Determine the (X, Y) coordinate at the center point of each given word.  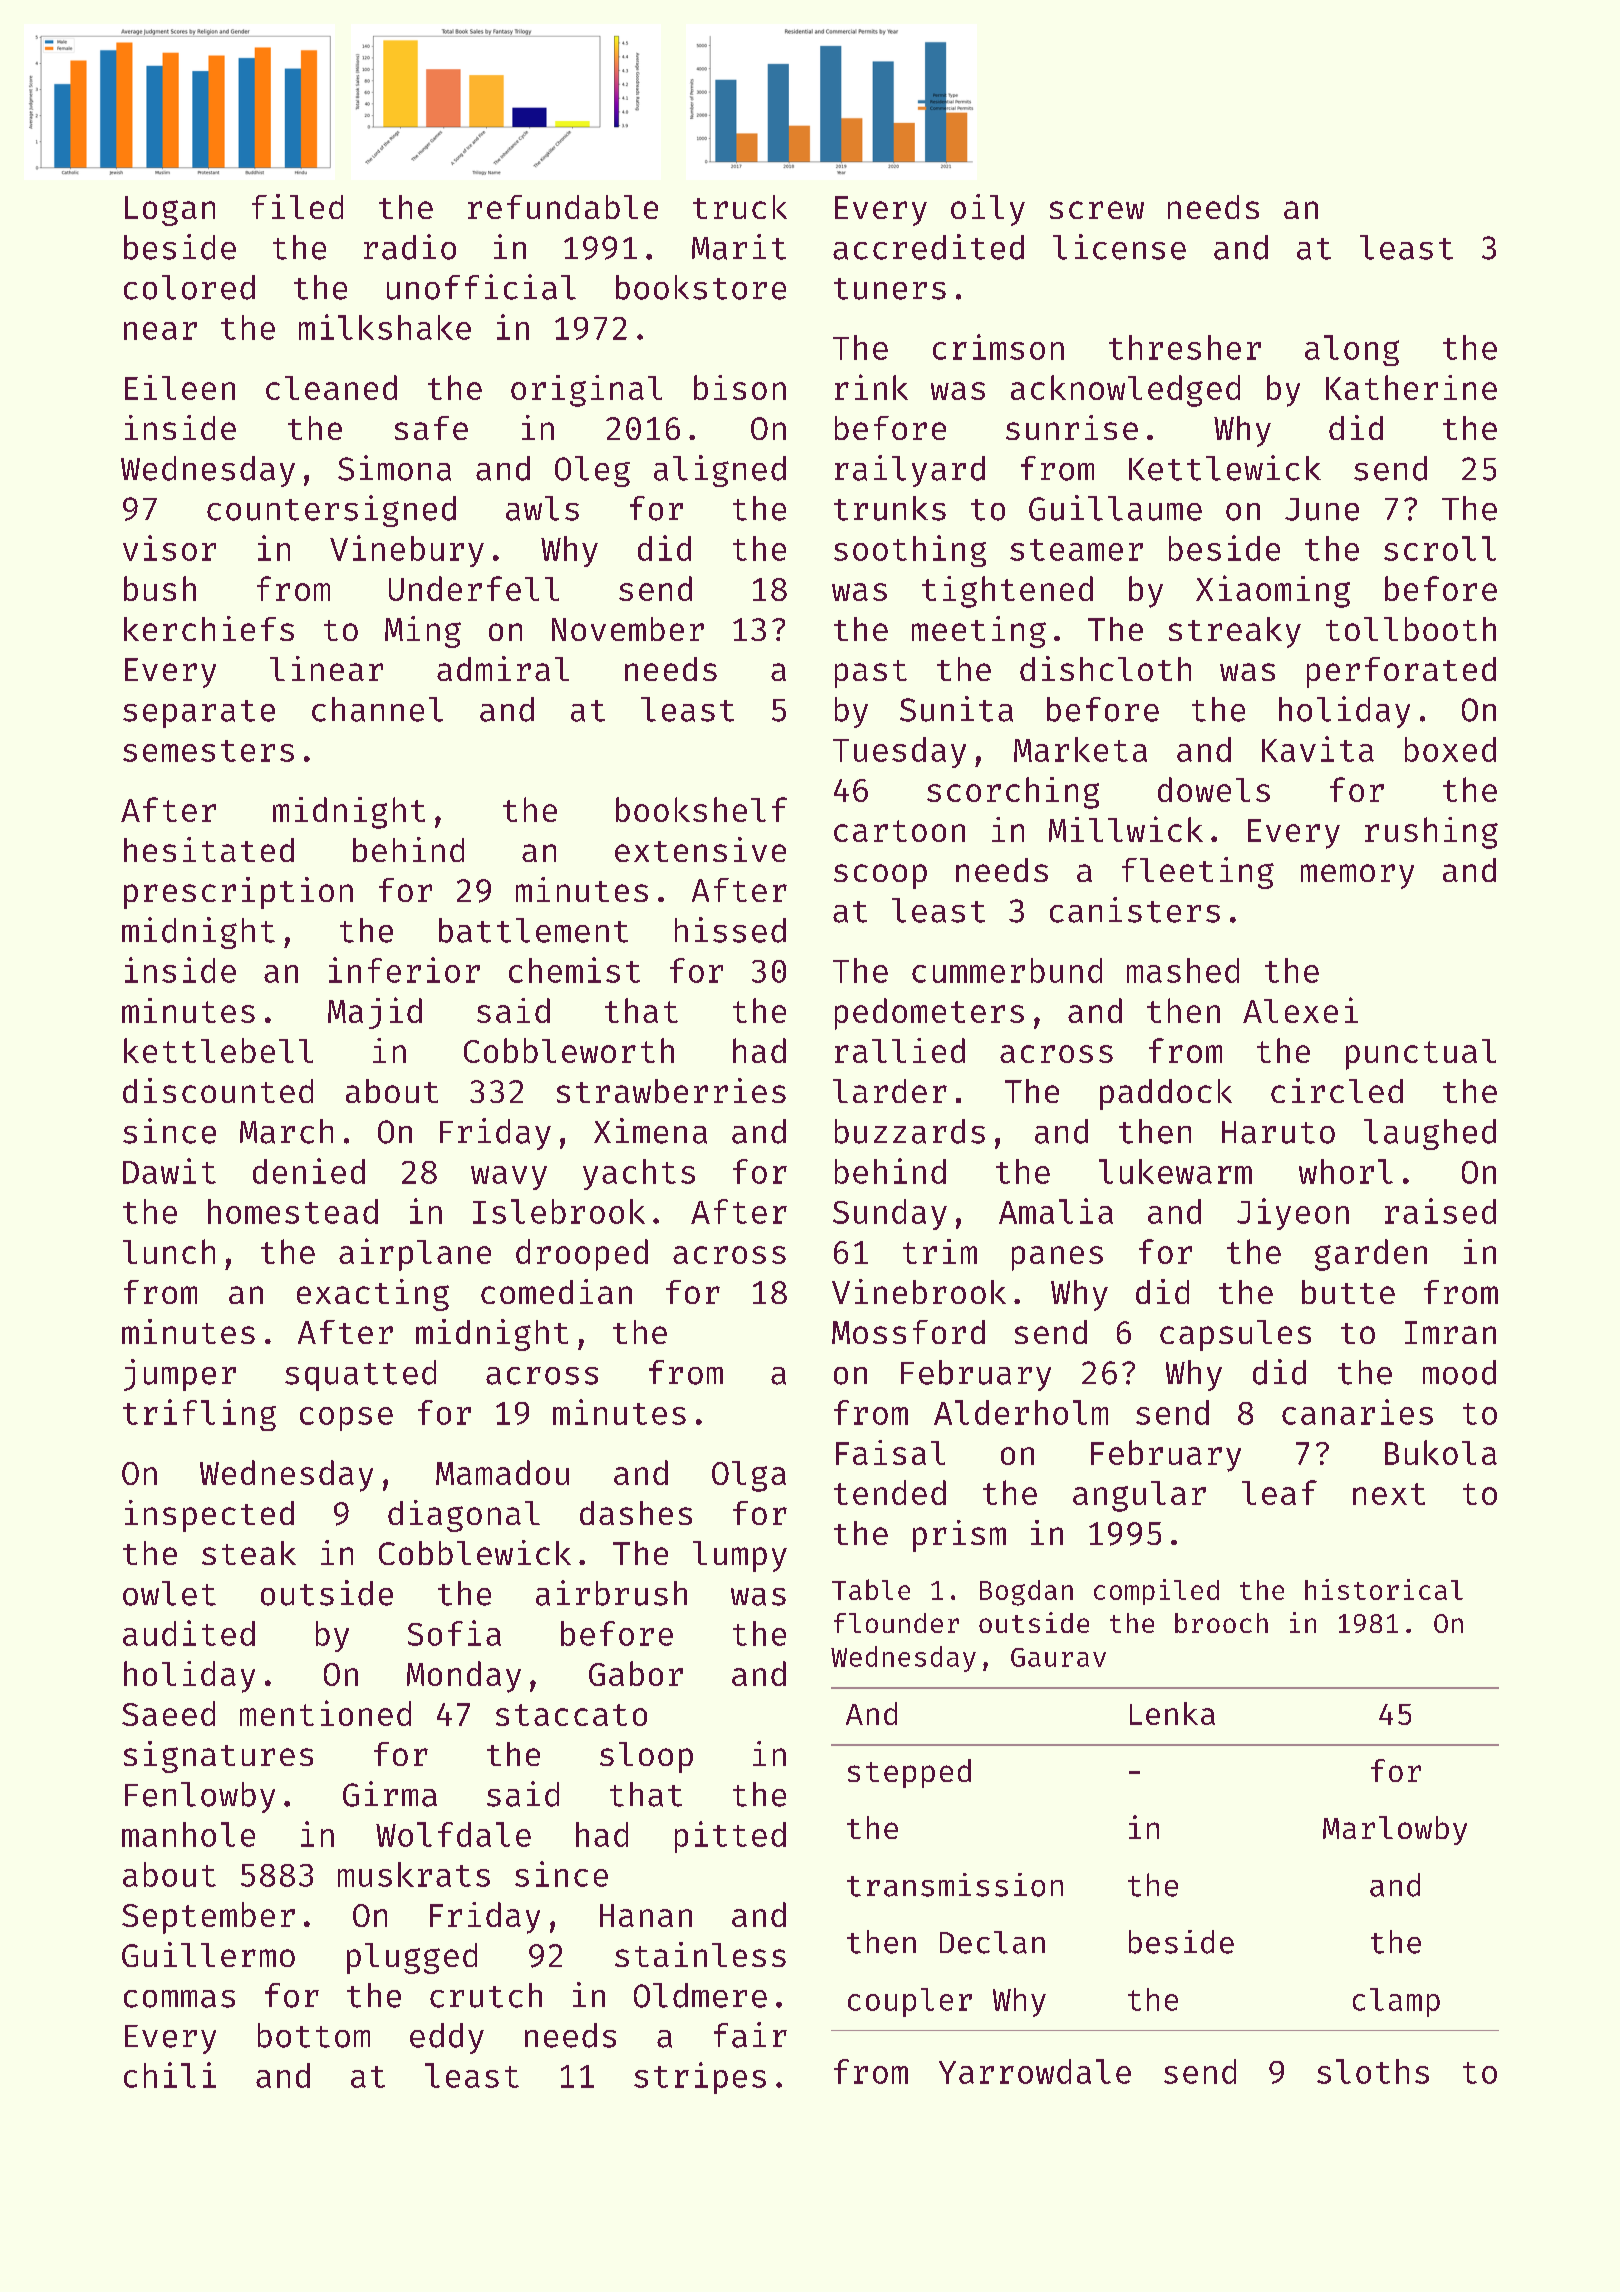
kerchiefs (209, 628)
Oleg (592, 471)
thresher (1185, 347)
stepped (909, 1773)
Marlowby (1395, 1830)
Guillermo (208, 1954)
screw (1097, 210)
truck (740, 207)
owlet (169, 1593)
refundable (563, 207)
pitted (730, 1837)
